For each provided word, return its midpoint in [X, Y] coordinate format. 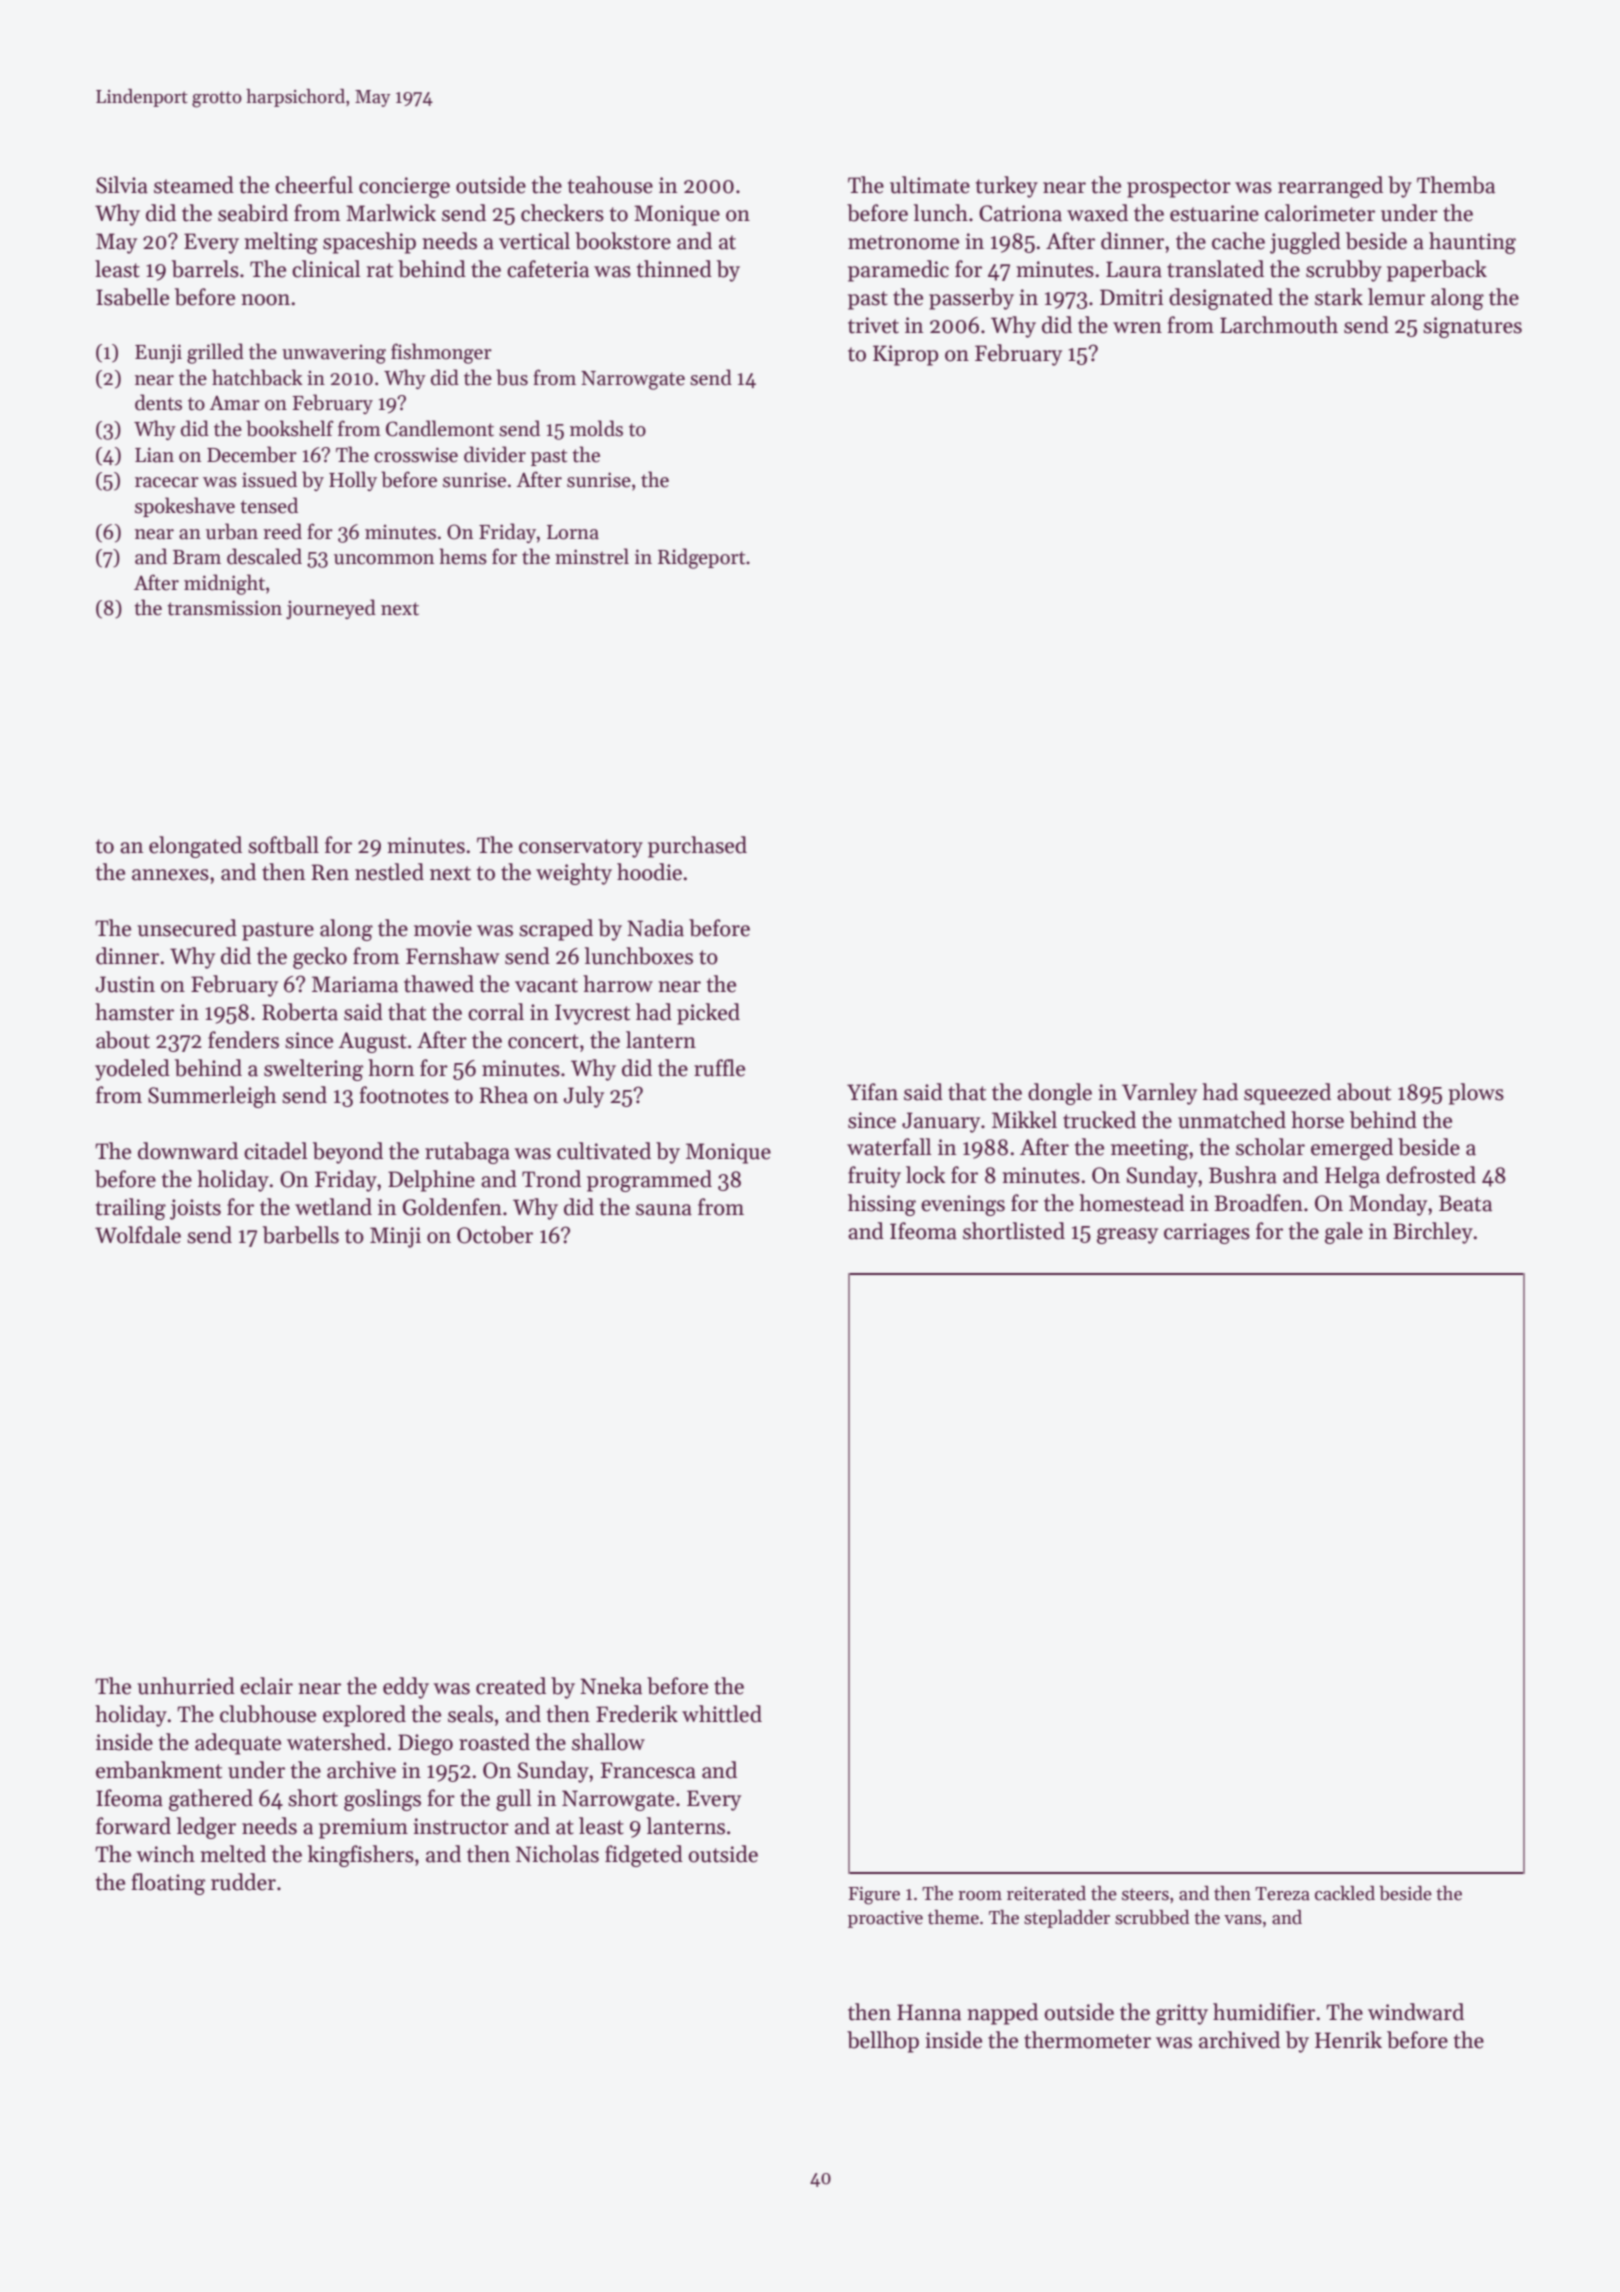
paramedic [898, 271]
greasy [1127, 1236]
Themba [1456, 185]
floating [168, 1884]
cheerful [314, 185]
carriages [1207, 1233]
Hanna [929, 2012]
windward [1416, 2012]
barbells [301, 1235]
